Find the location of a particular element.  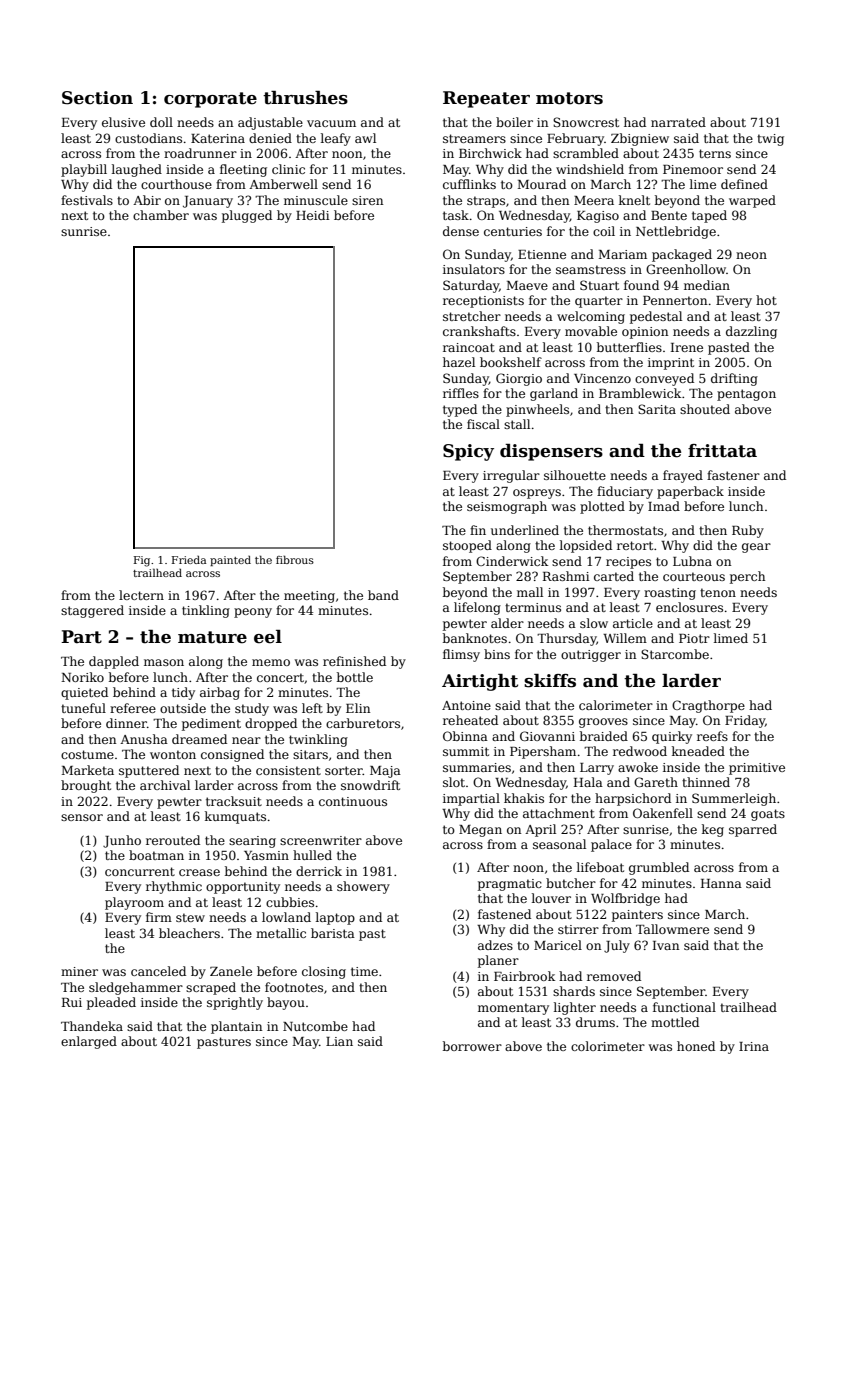

roasting is located at coordinates (670, 594).
